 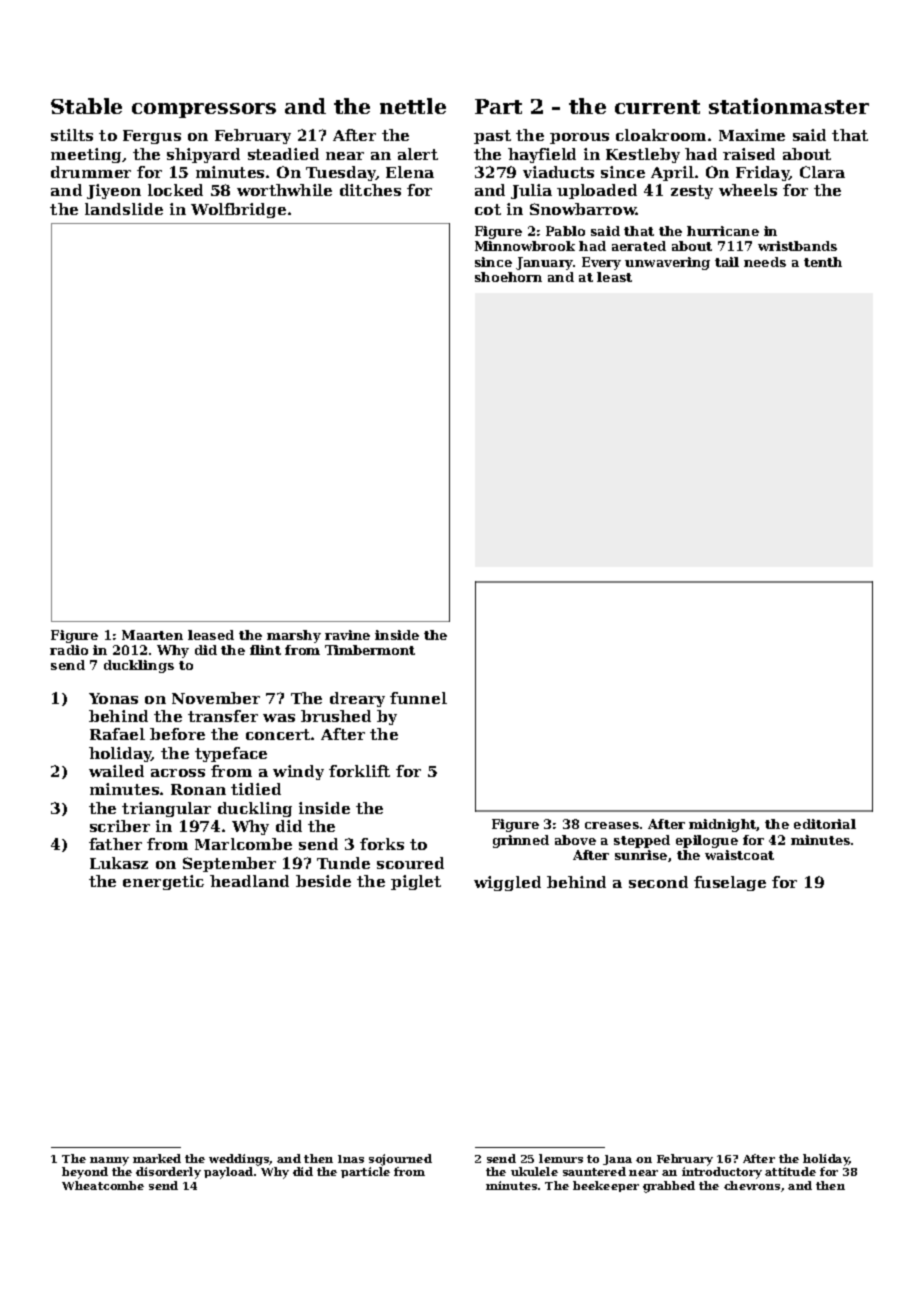 I want to click on fuselage, so click(x=730, y=883).
